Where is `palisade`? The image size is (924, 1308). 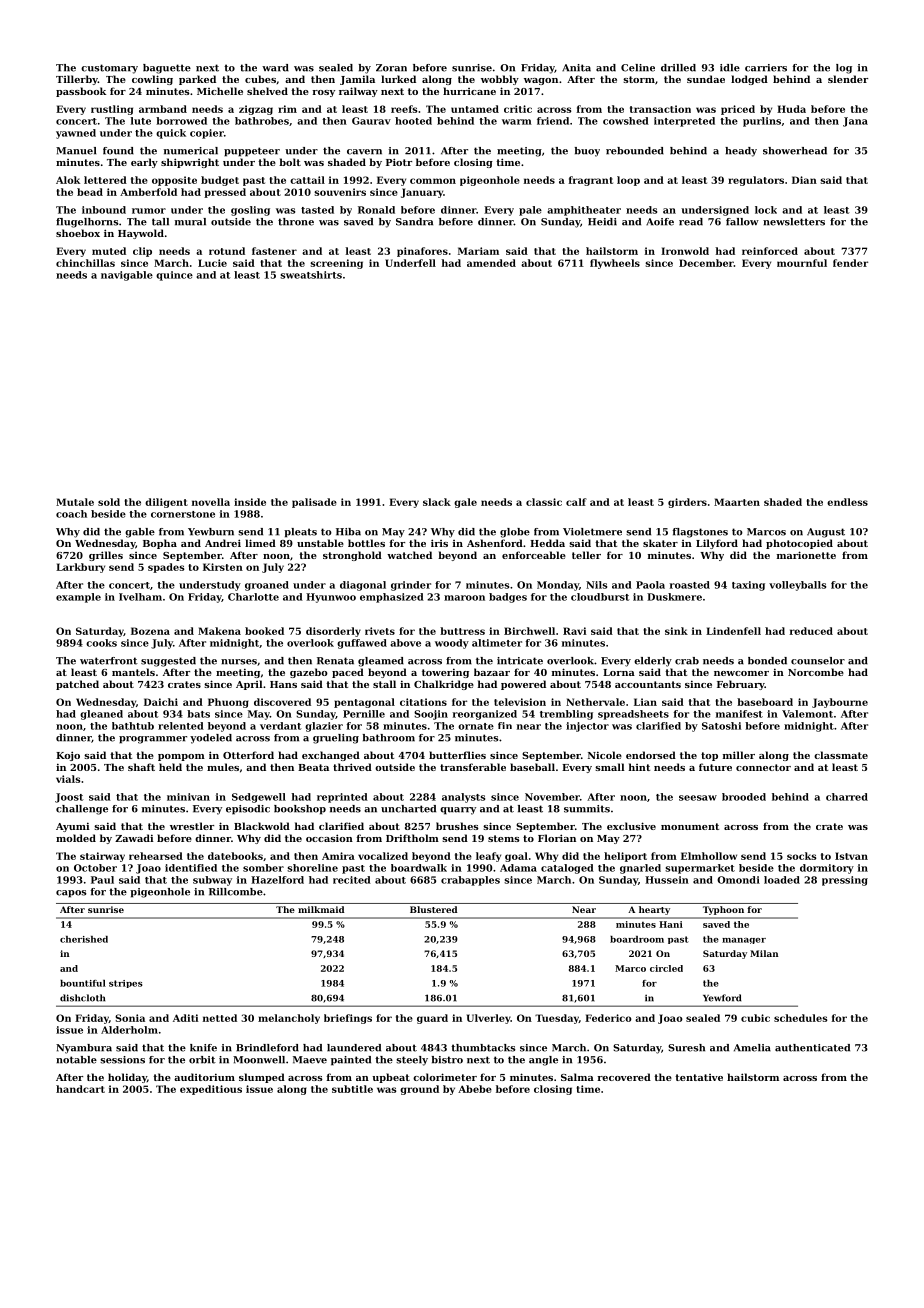
palisade is located at coordinates (314, 503).
